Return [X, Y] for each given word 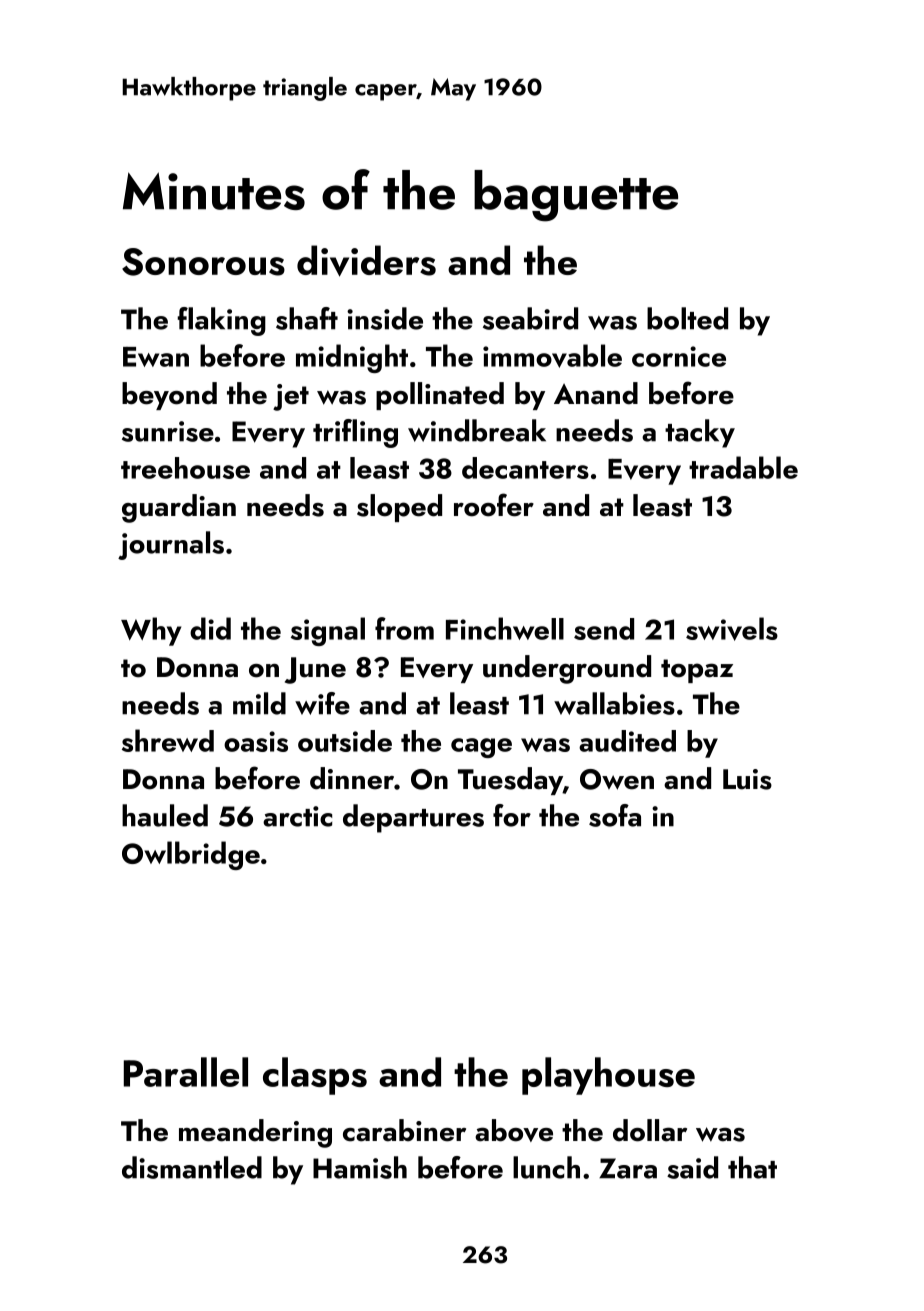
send [604, 629]
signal [328, 631]
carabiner [404, 1130]
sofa [615, 815]
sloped [399, 508]
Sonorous [203, 262]
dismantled [192, 1167]
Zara [628, 1168]
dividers [366, 261]
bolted [687, 318]
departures [413, 818]
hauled [165, 815]
